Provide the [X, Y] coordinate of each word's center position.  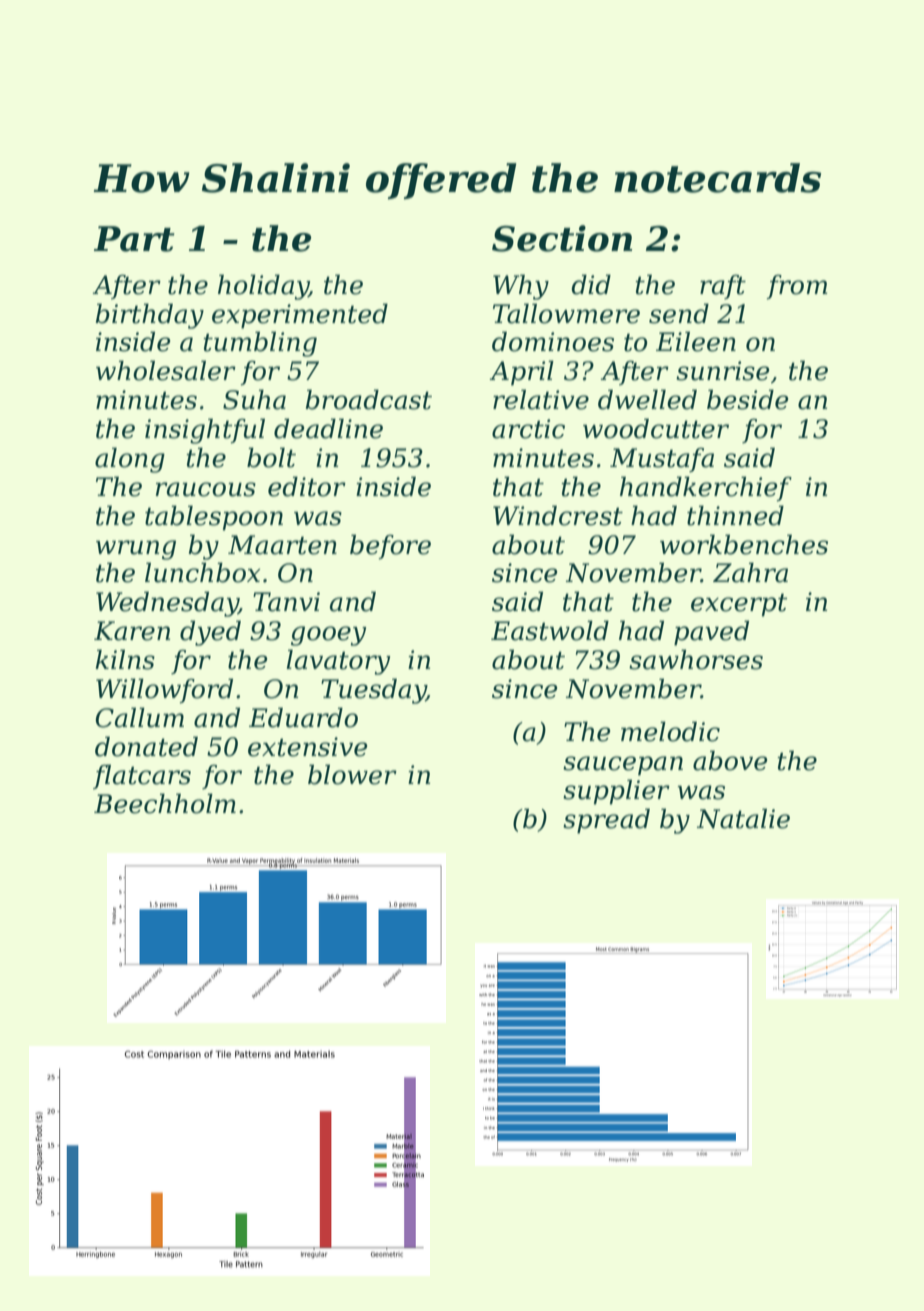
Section [562, 238]
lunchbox [202, 572]
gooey [328, 636]
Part [134, 239]
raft [723, 287]
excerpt [739, 605]
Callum [140, 717]
